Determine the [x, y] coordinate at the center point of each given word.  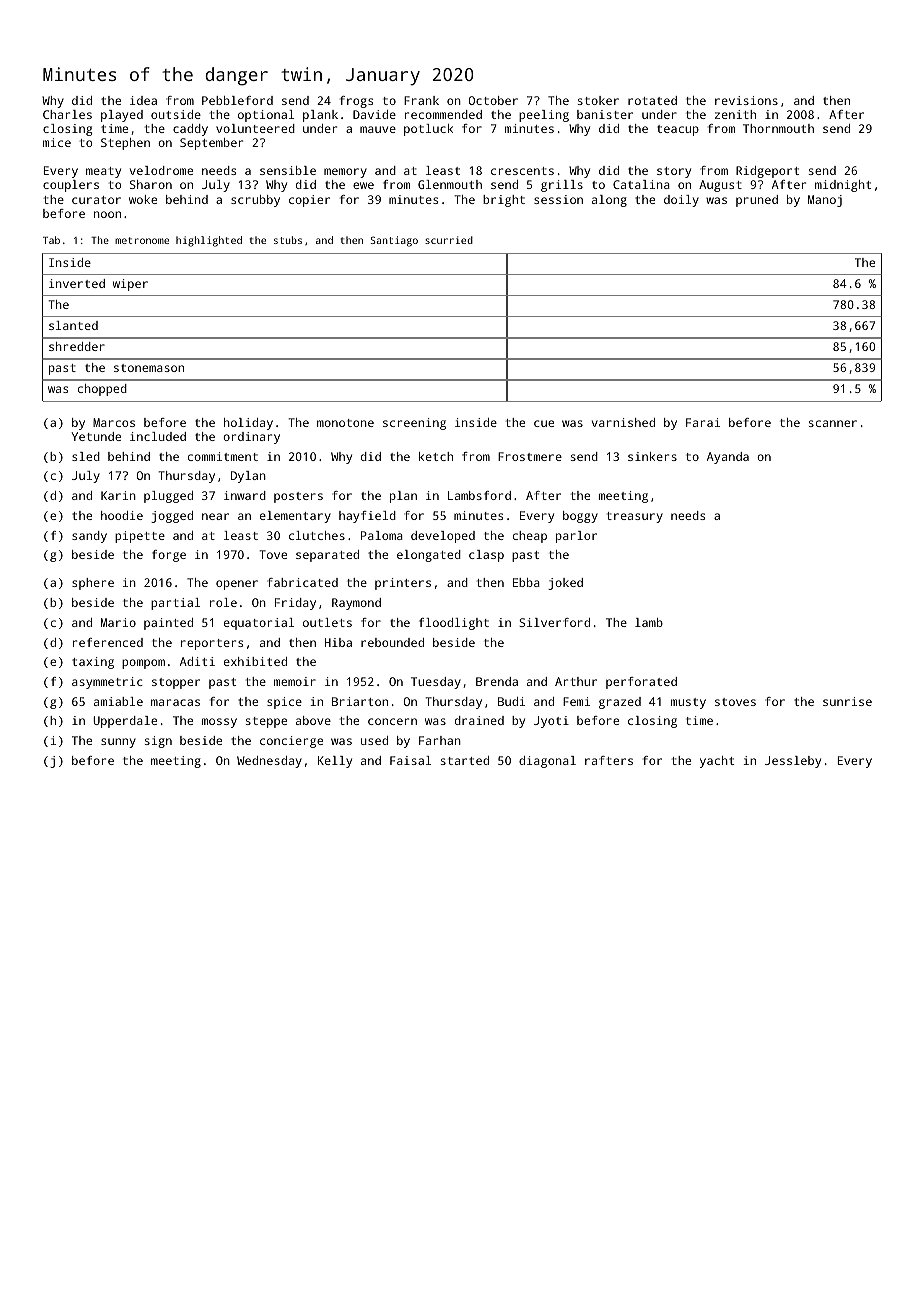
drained [479, 720]
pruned [757, 201]
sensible [288, 170]
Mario [118, 622]
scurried [449, 240]
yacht [717, 762]
